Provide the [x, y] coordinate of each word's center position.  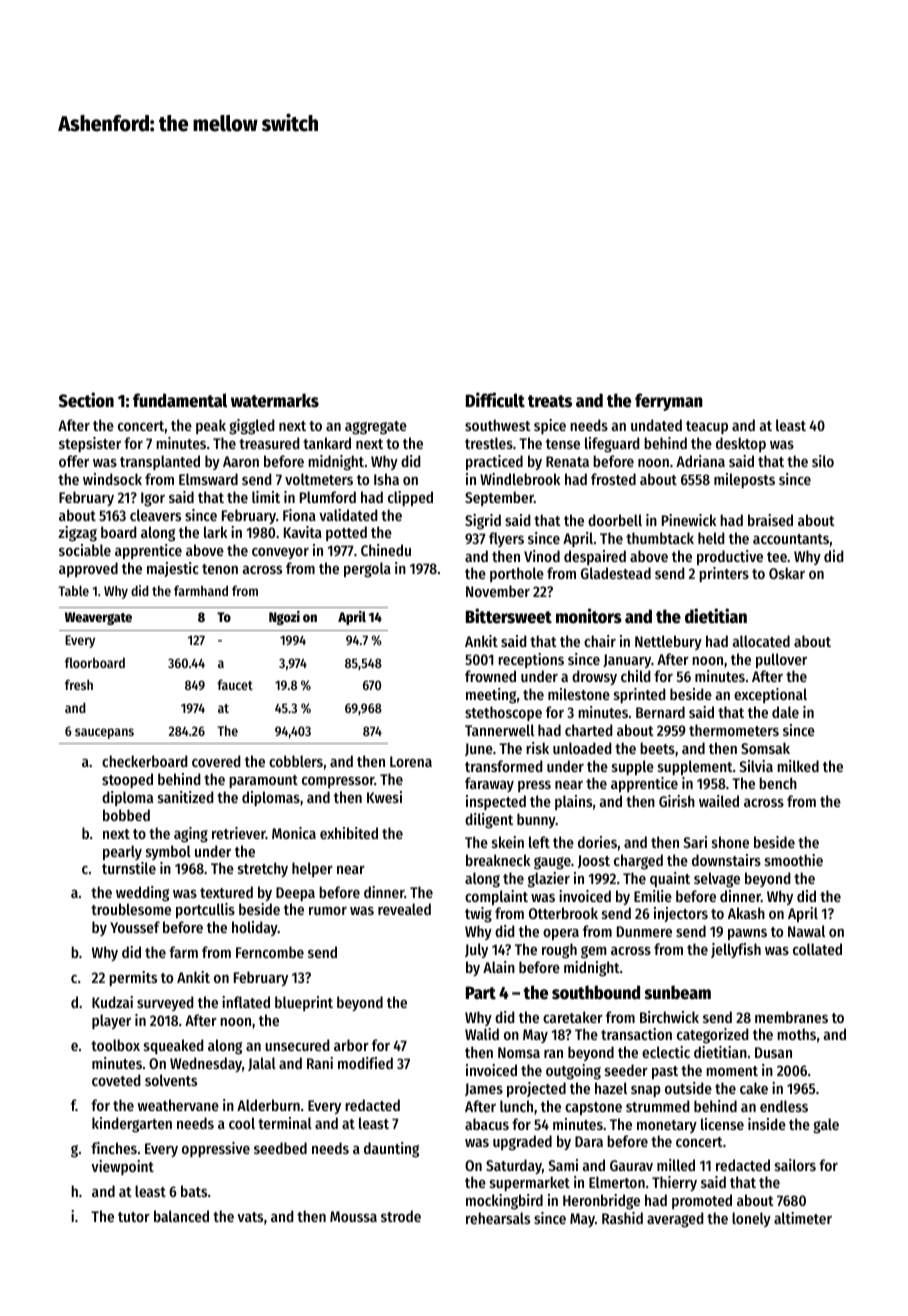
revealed [404, 909]
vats [250, 1217]
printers [724, 574]
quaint [670, 879]
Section [86, 400]
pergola [367, 570]
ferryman [669, 402]
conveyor [280, 553]
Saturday [514, 1166]
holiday [255, 928]
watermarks [275, 400]
